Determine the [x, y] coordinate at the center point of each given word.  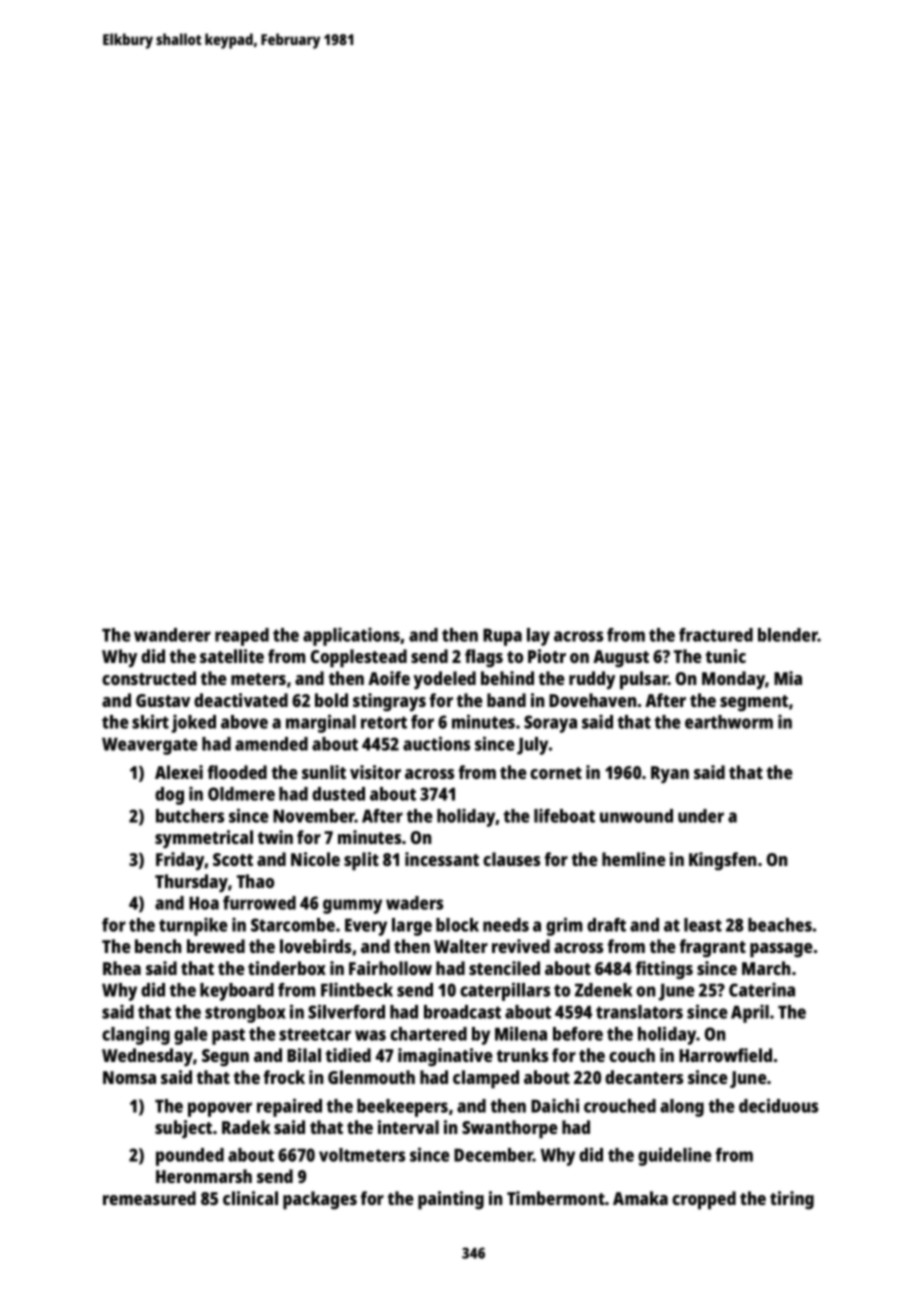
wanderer [172, 635]
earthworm [729, 722]
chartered [428, 1034]
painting [451, 1200]
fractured [716, 635]
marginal [321, 723]
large [412, 927]
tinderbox [287, 968]
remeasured [149, 1198]
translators [639, 1012]
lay [538, 637]
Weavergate [150, 746]
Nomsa [129, 1077]
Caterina [762, 989]
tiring [792, 1200]
